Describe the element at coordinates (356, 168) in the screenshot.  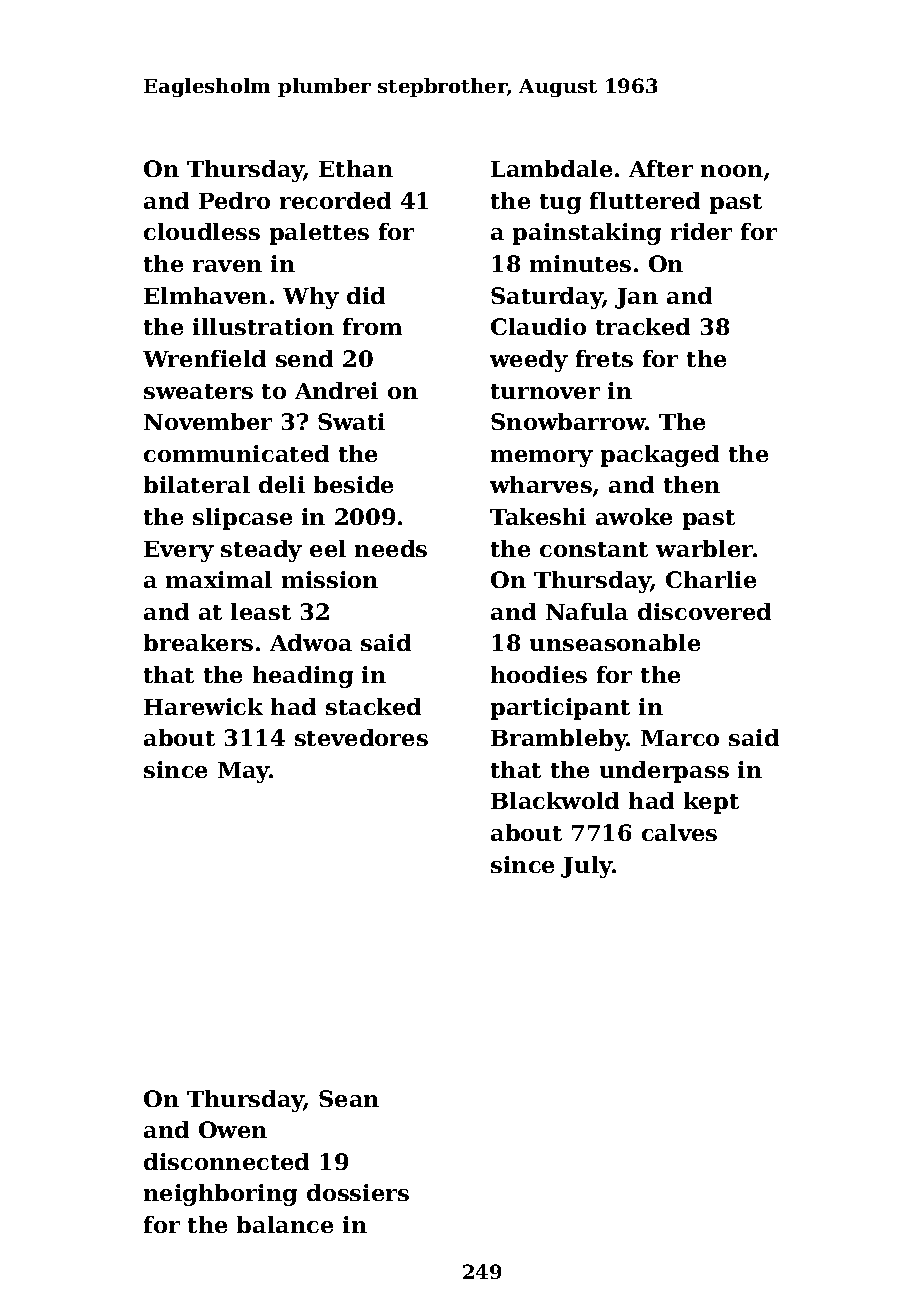
I see `Ethan` at that location.
